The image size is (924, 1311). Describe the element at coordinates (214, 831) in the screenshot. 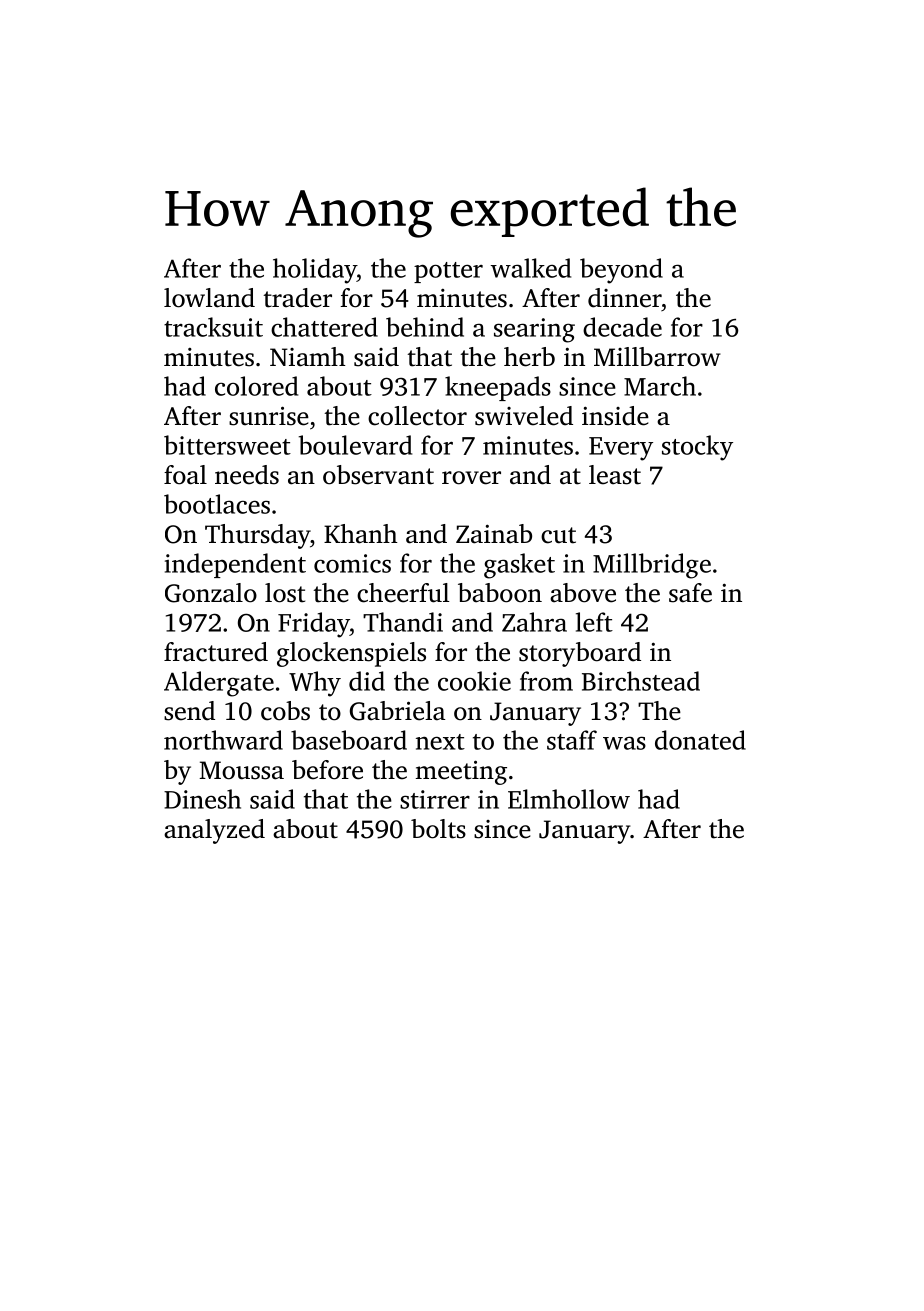

I see `analyzed` at that location.
